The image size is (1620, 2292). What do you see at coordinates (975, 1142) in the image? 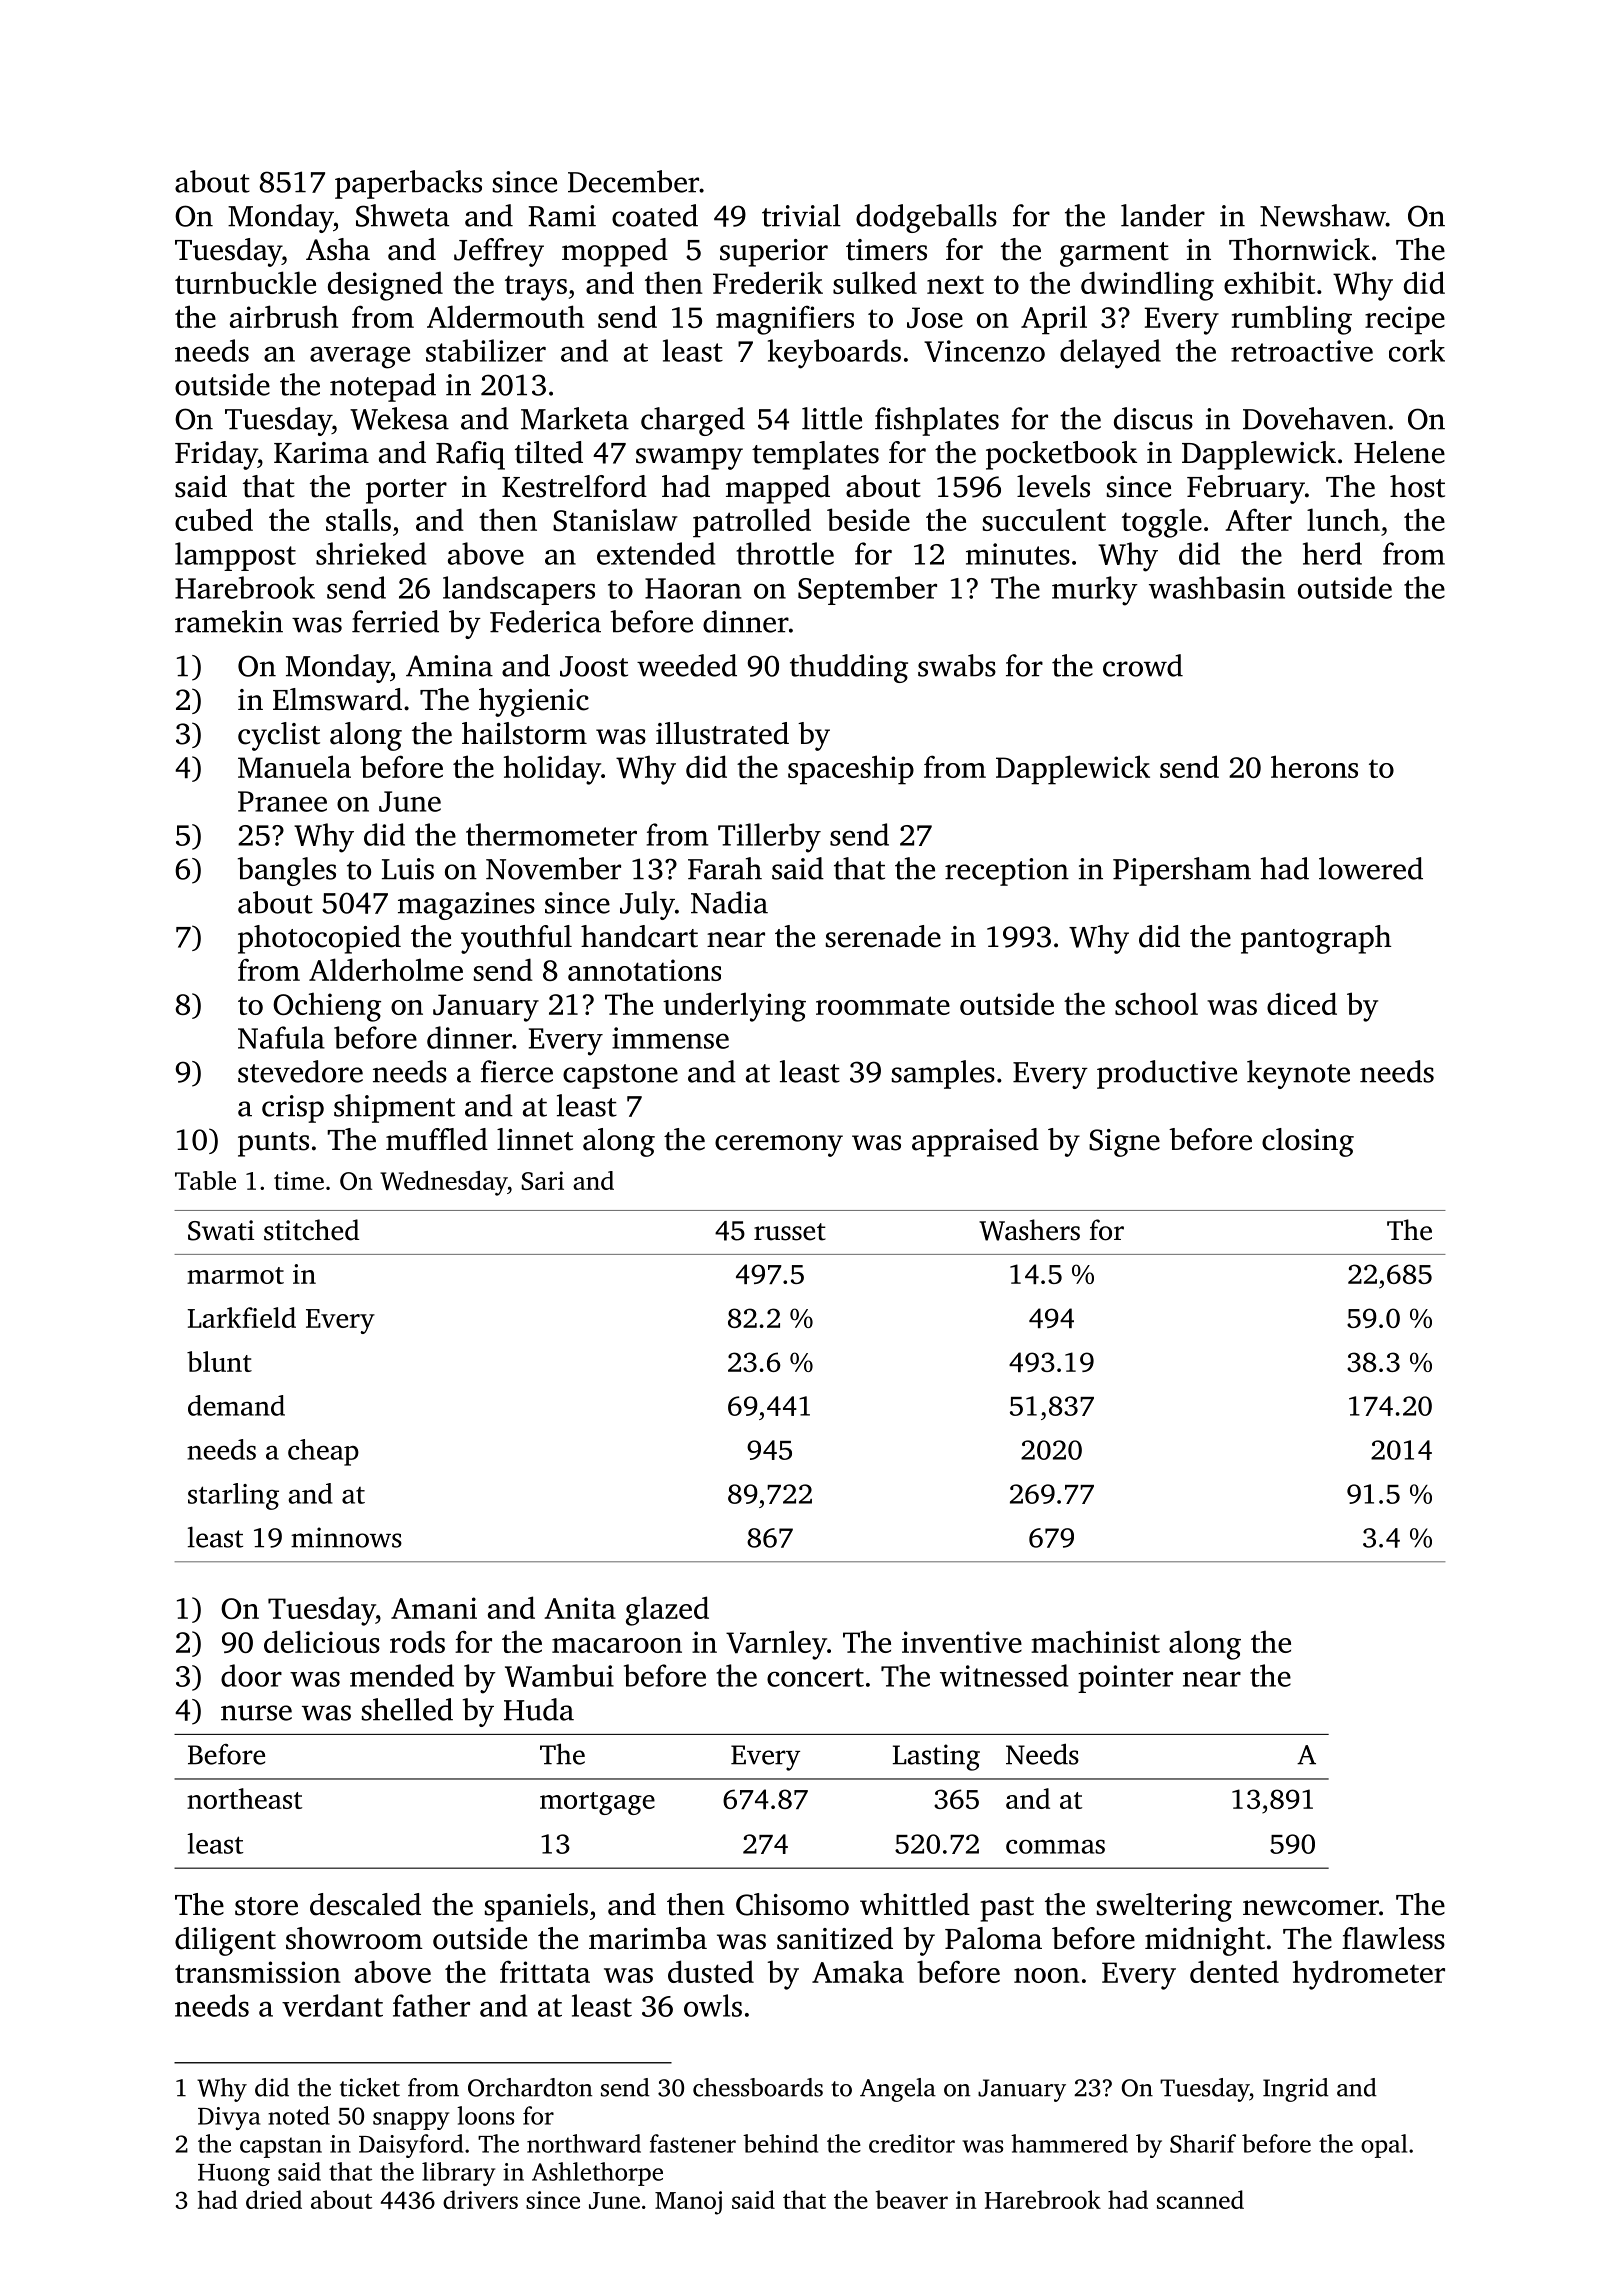
I see `appraised` at bounding box center [975, 1142].
